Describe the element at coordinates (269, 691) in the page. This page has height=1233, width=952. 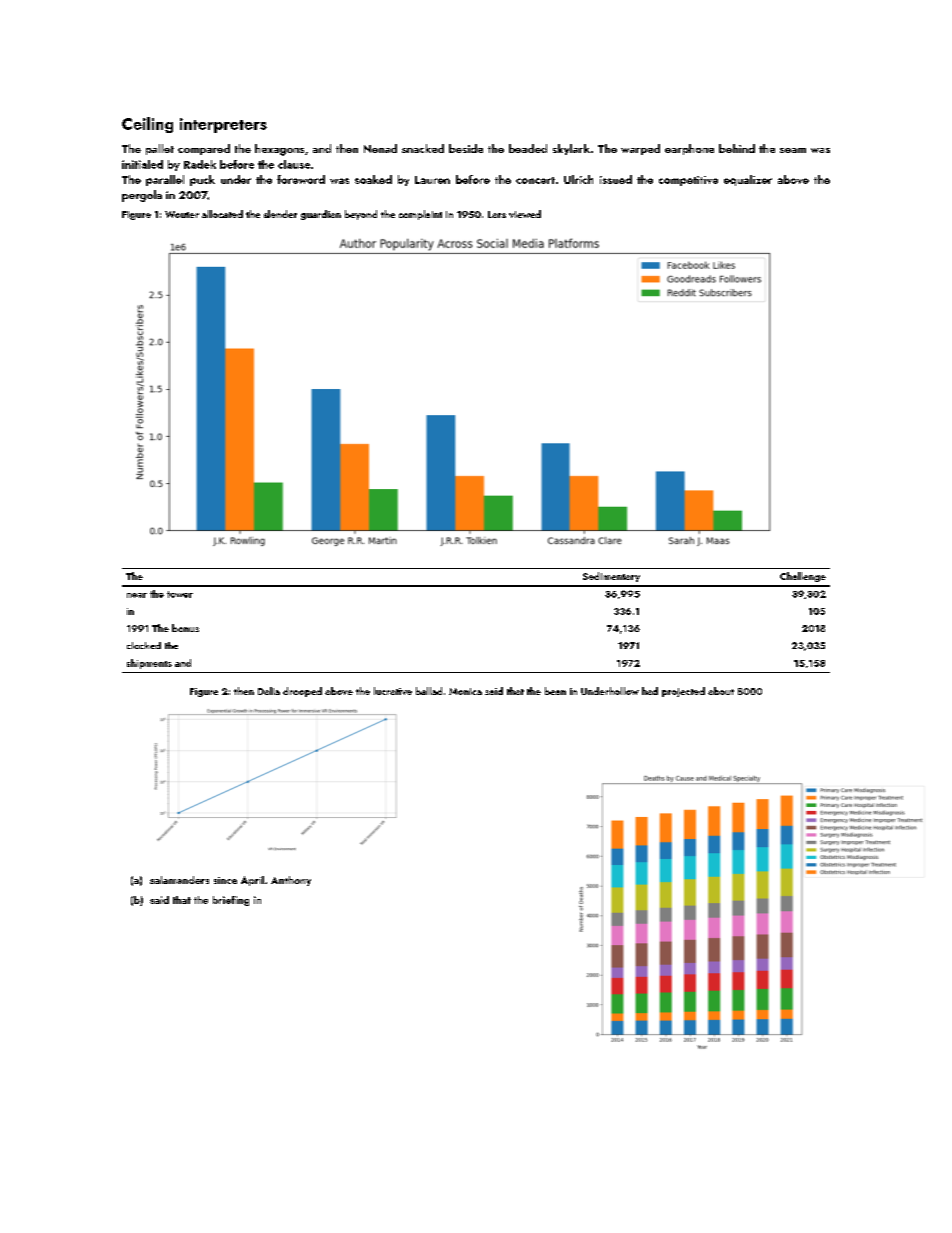
I see `Dalia` at that location.
